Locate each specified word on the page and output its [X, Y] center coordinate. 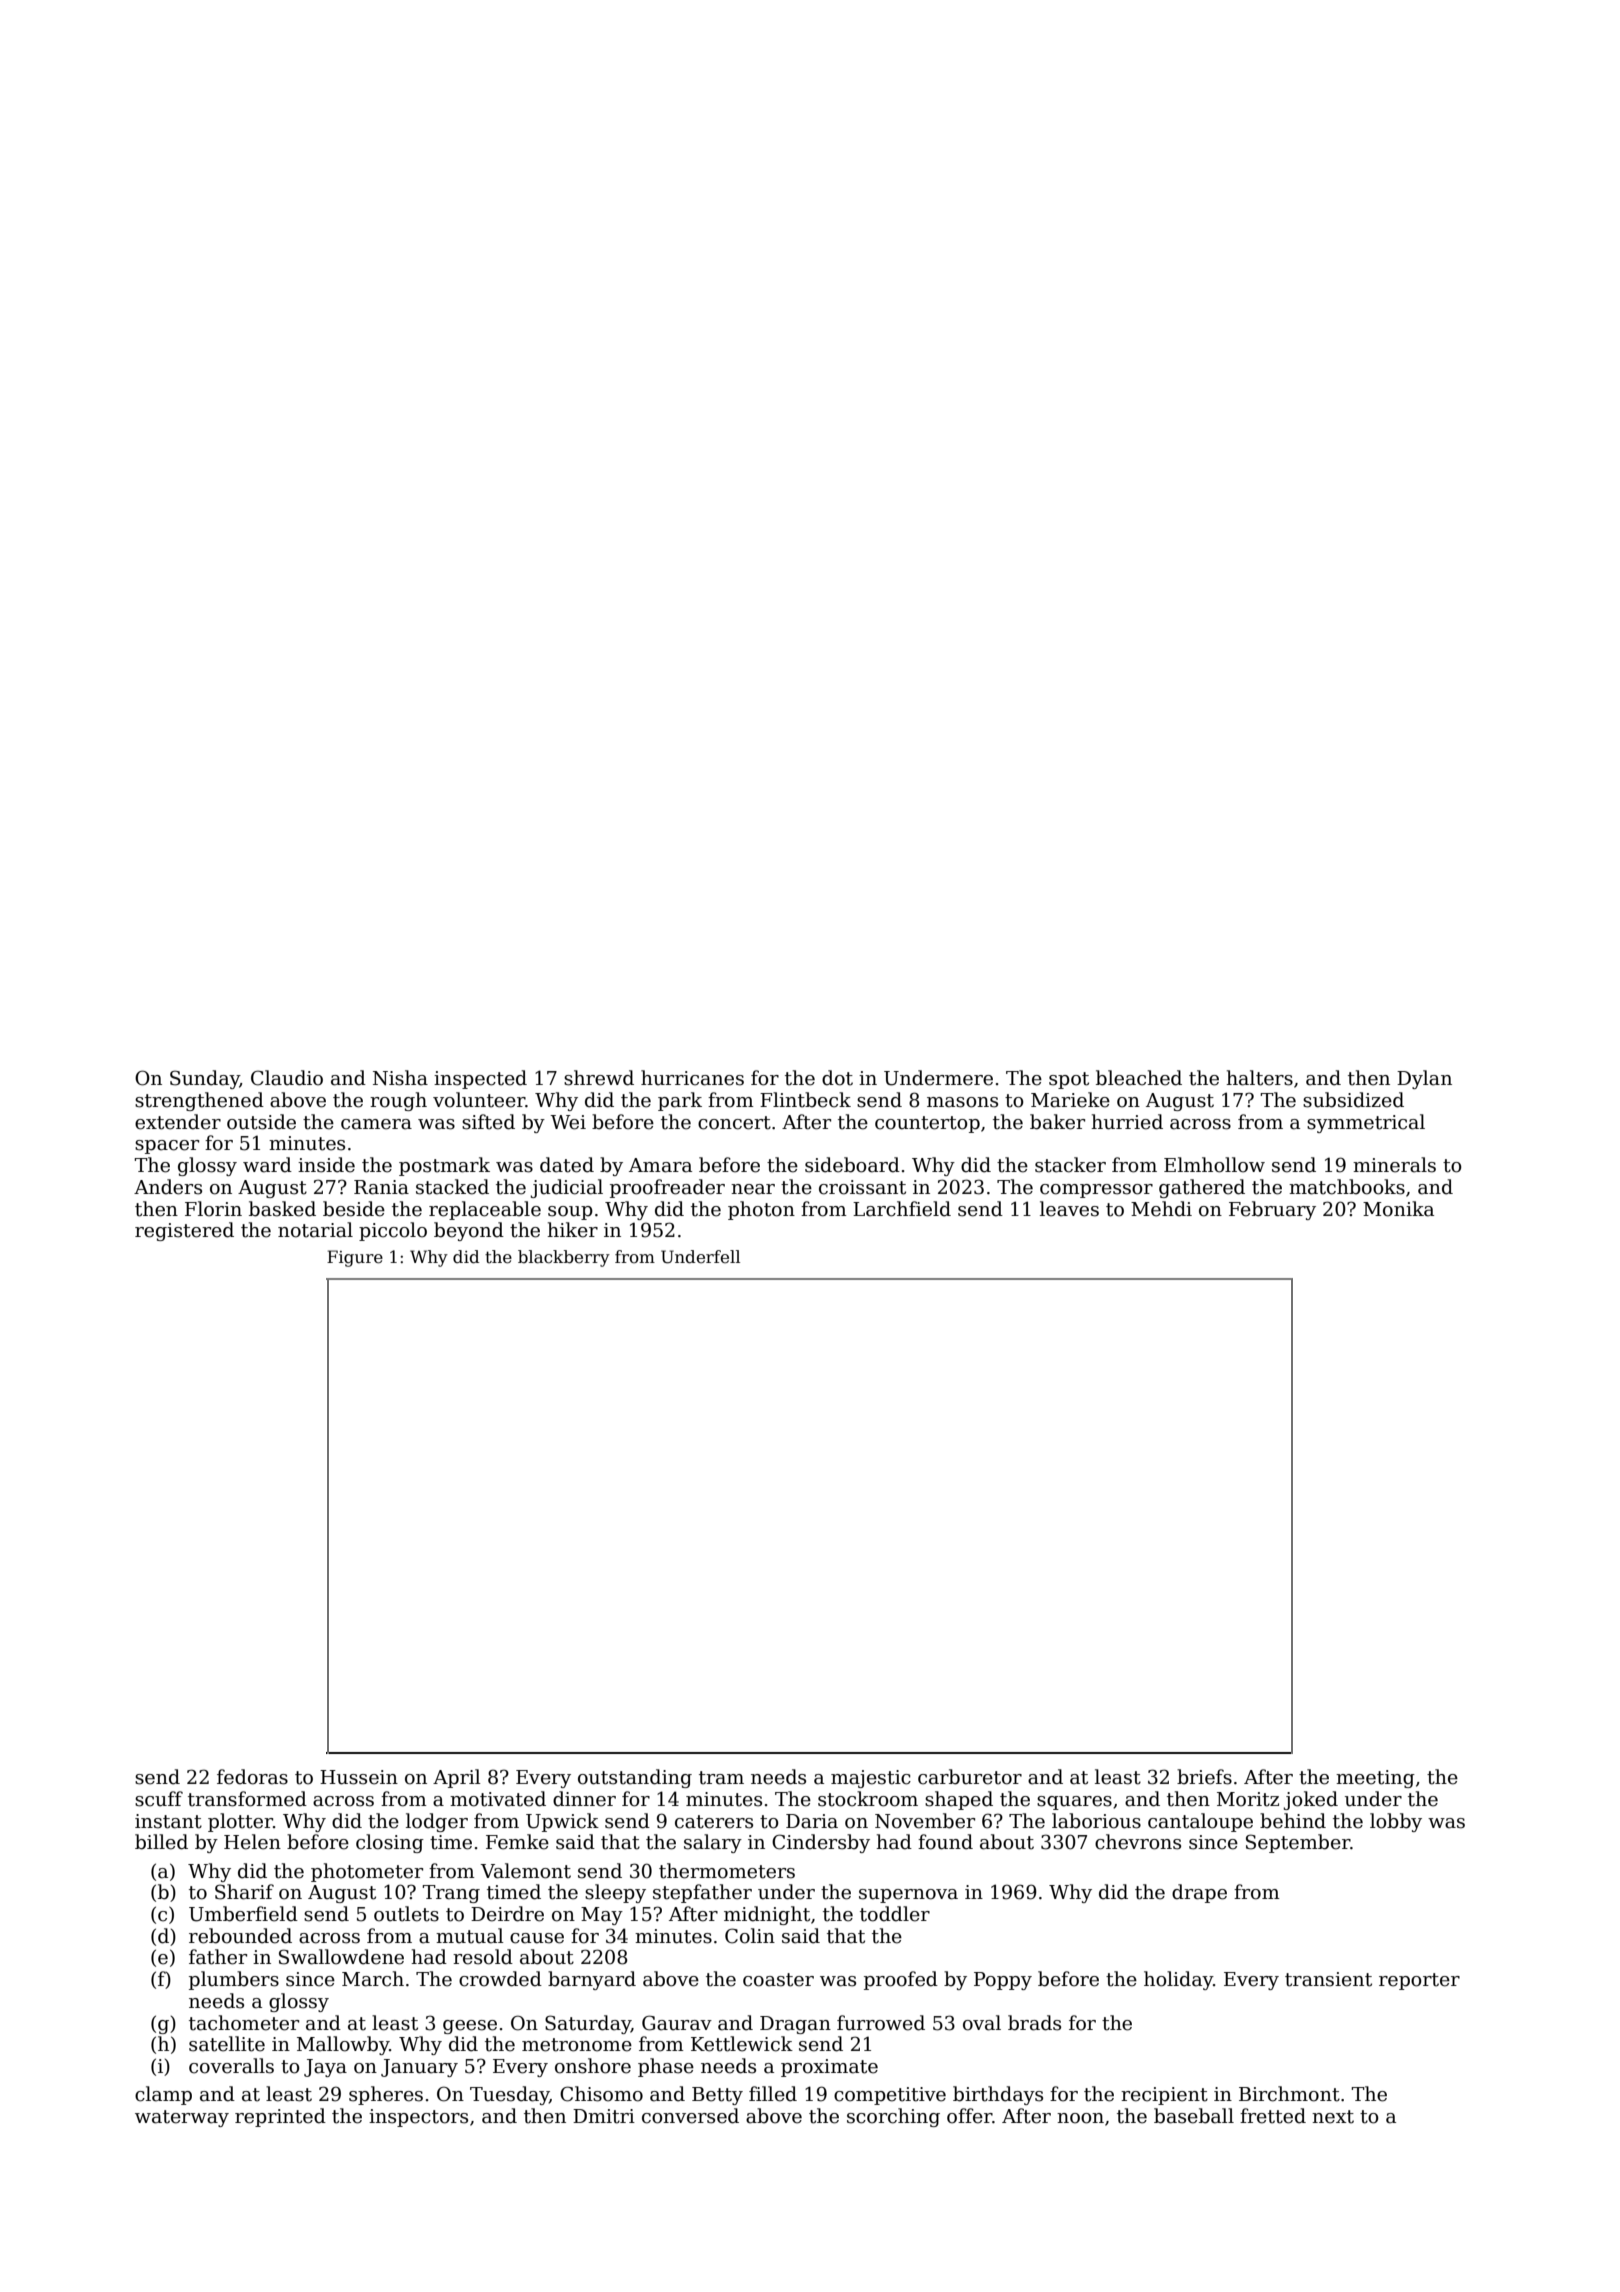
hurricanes [692, 1078]
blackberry [564, 1258]
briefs [1204, 1777]
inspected [480, 1079]
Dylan [1424, 1079]
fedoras [252, 1777]
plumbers [234, 1980]
